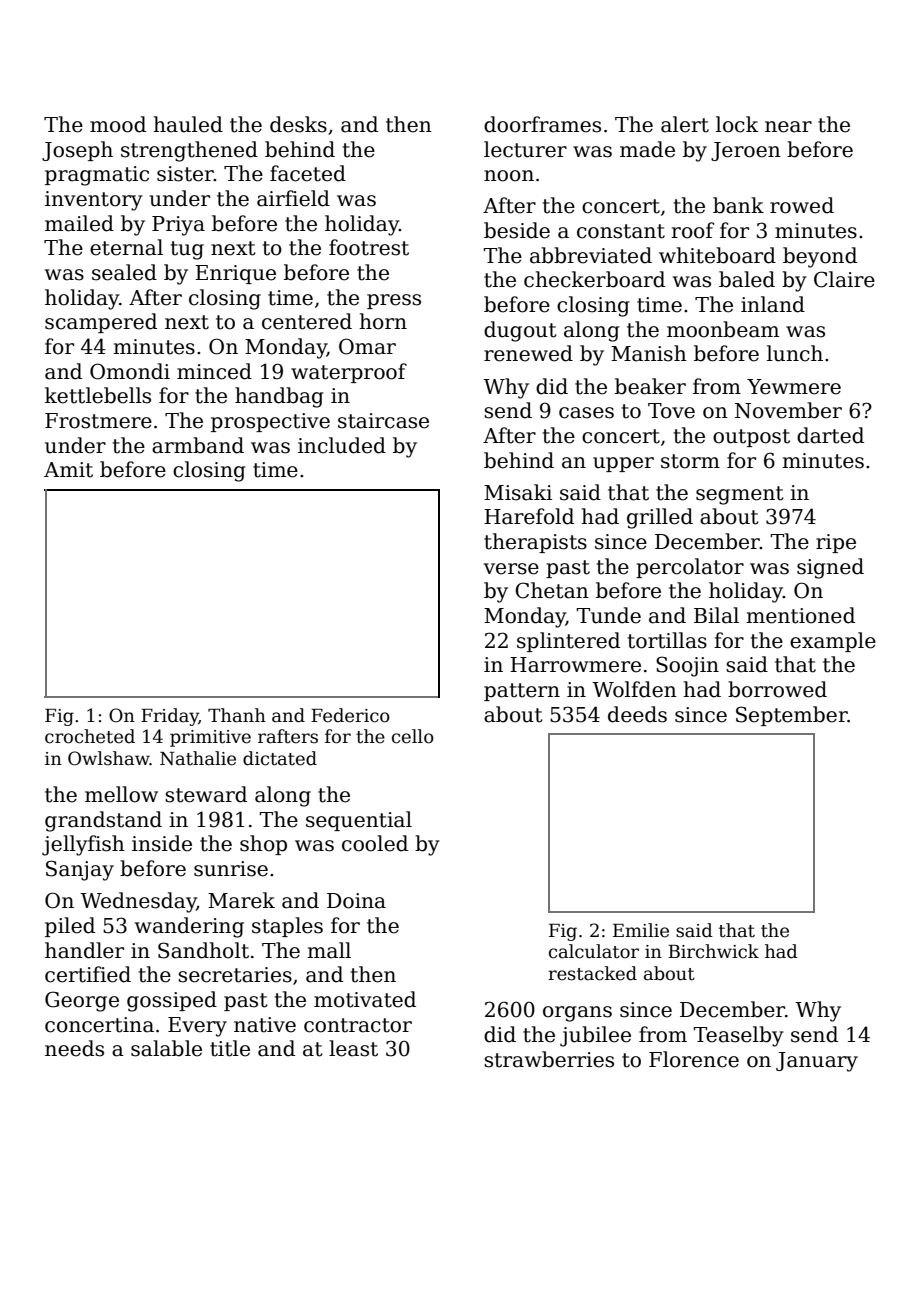 The image size is (924, 1314). Describe the element at coordinates (172, 1001) in the document. I see `gossiped` at that location.
